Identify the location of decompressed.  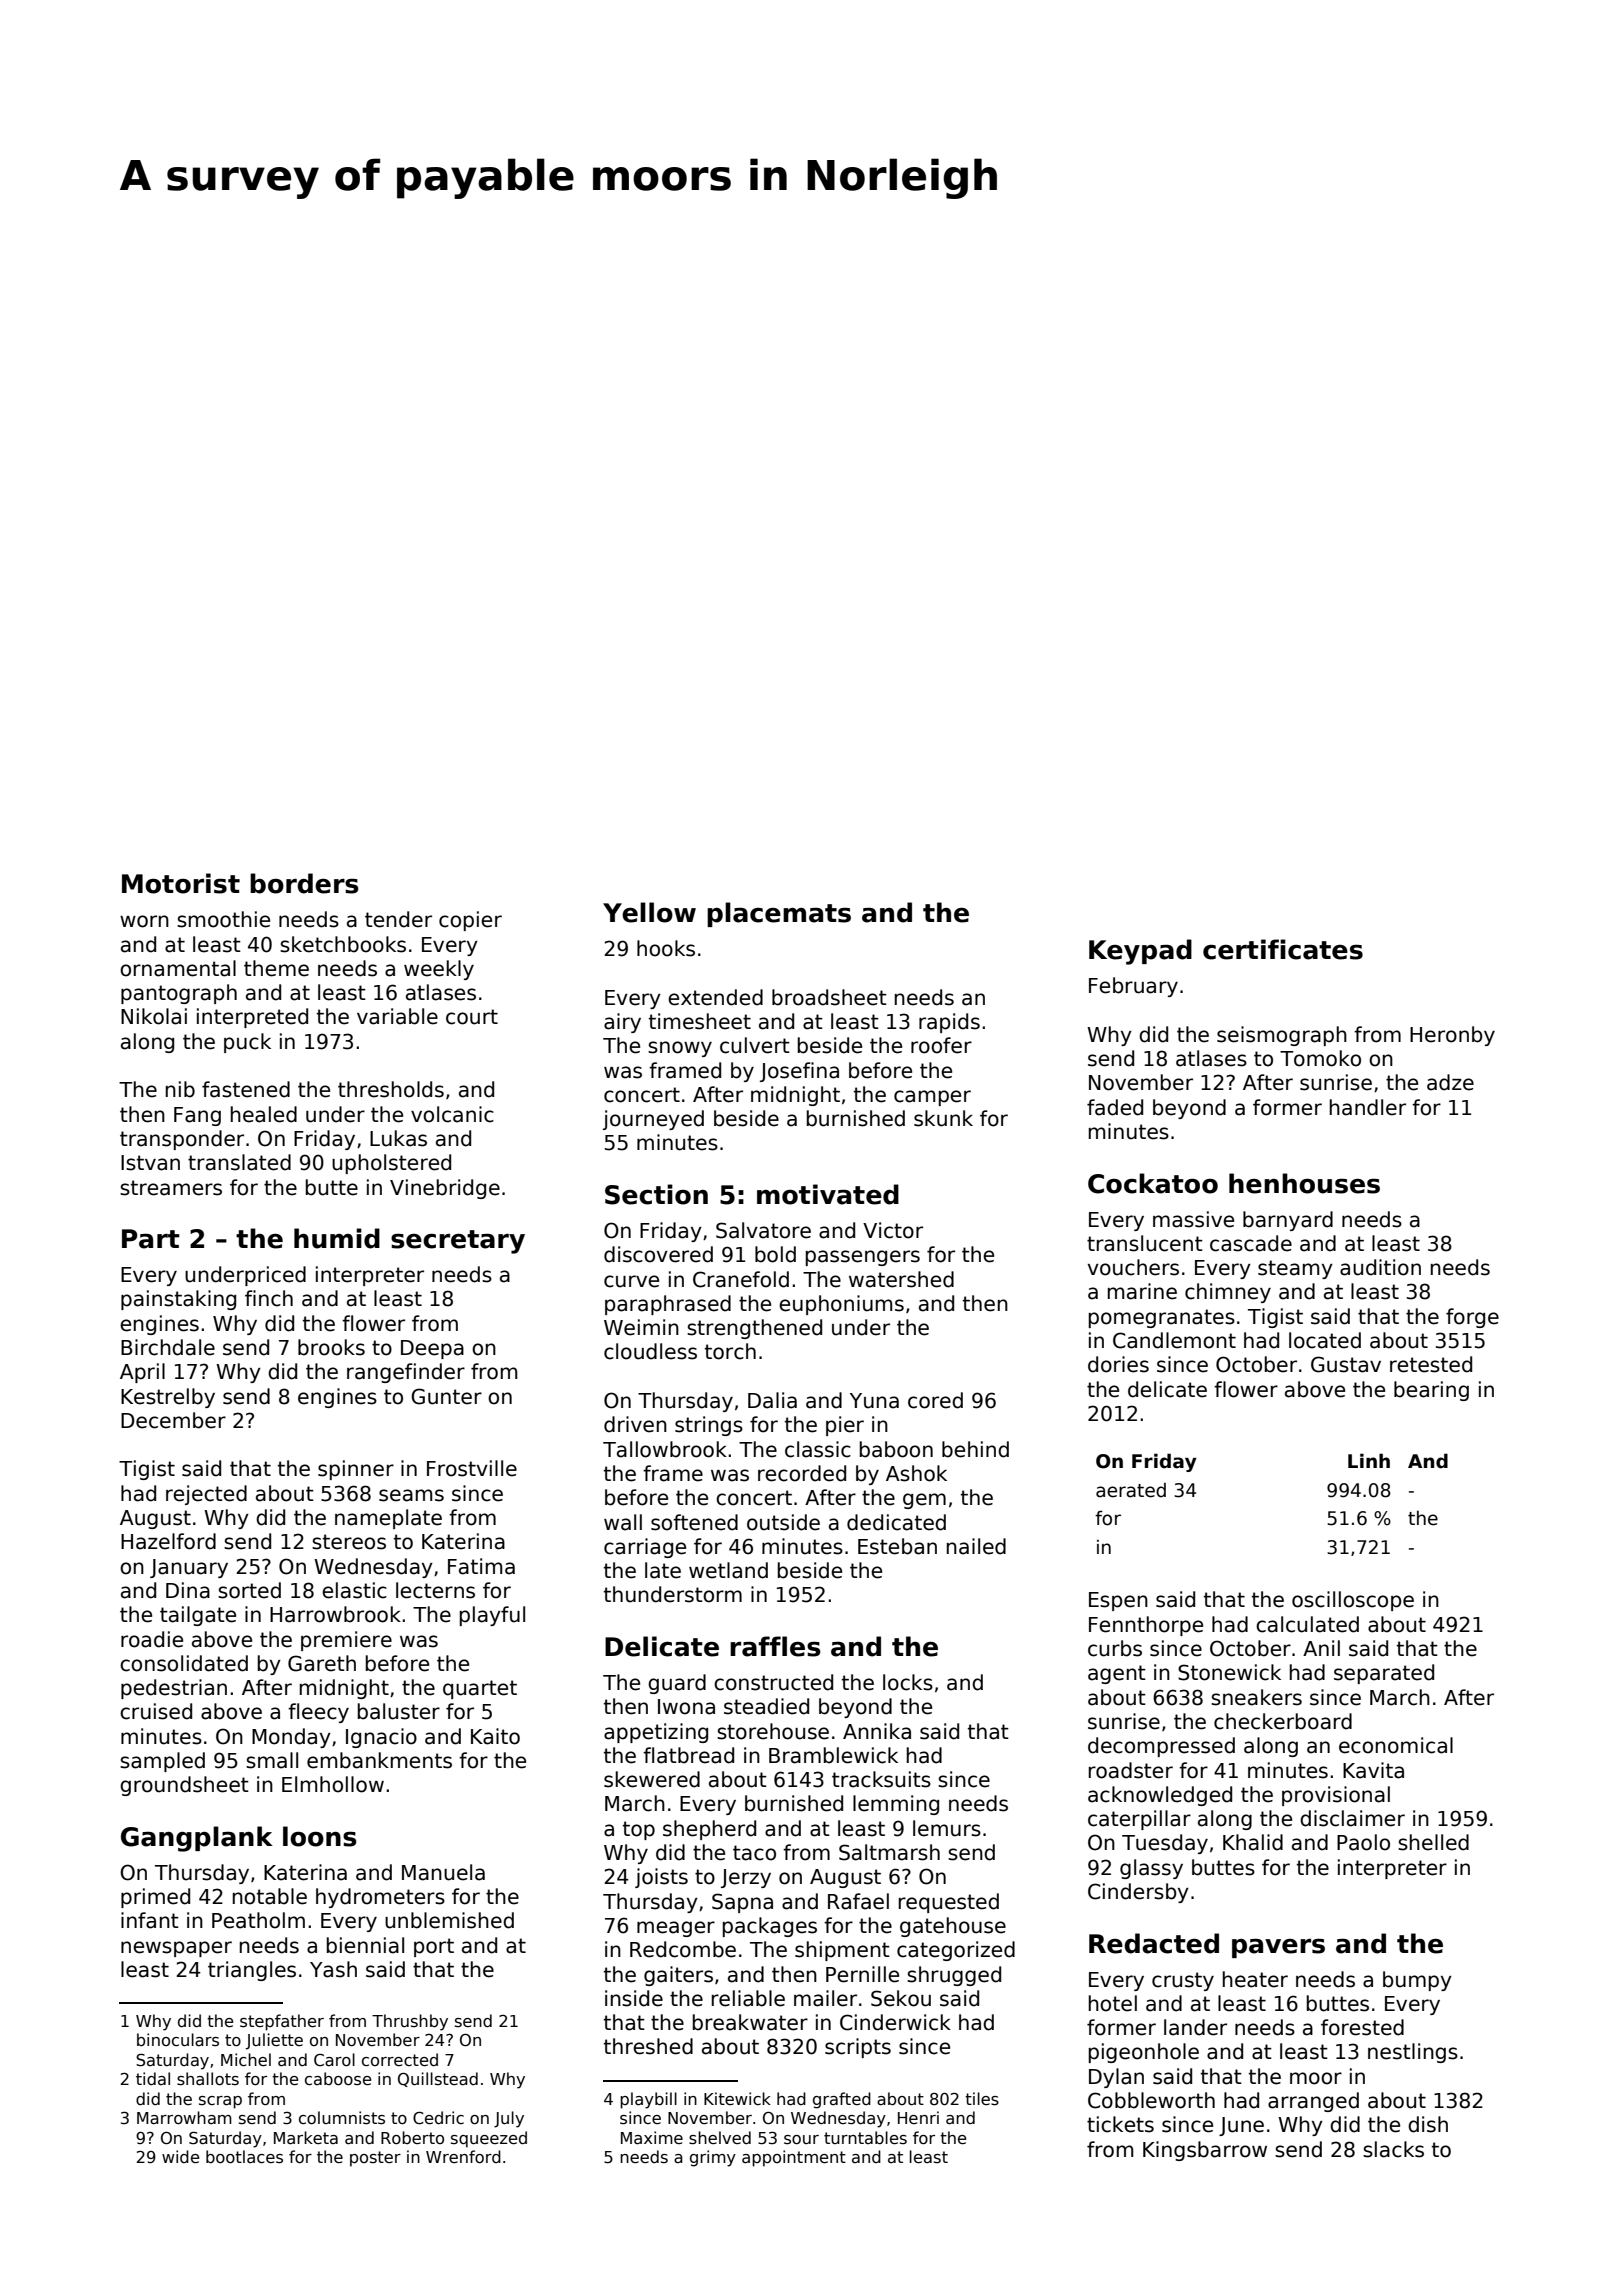
(1161, 1747).
